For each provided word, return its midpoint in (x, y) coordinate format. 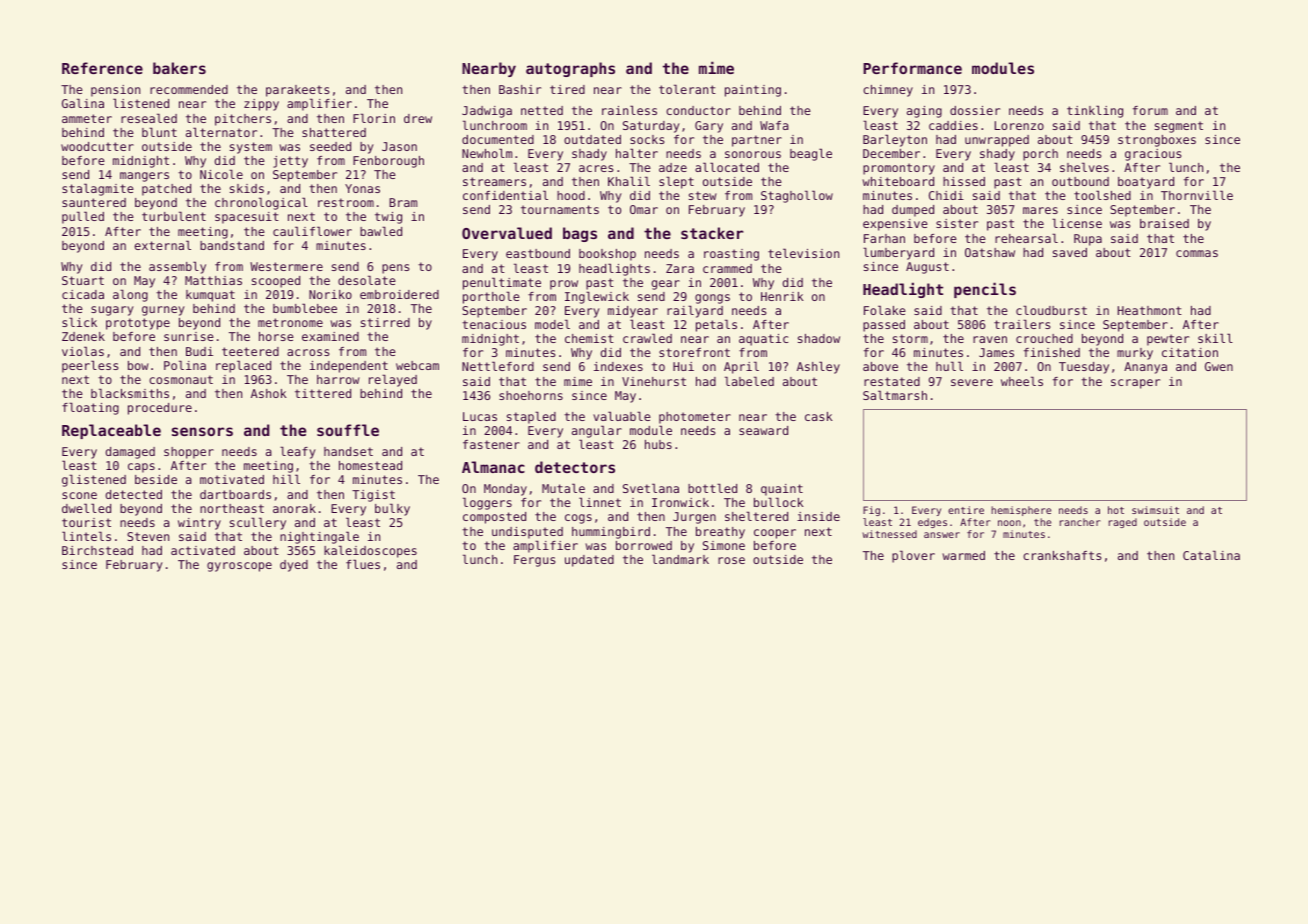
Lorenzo (1019, 125)
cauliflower (312, 231)
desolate (367, 280)
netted (542, 110)
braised (1164, 223)
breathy (720, 533)
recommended (189, 89)
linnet (600, 502)
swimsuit (1155, 510)
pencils (985, 290)
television (803, 253)
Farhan (884, 238)
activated (203, 550)
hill (286, 479)
